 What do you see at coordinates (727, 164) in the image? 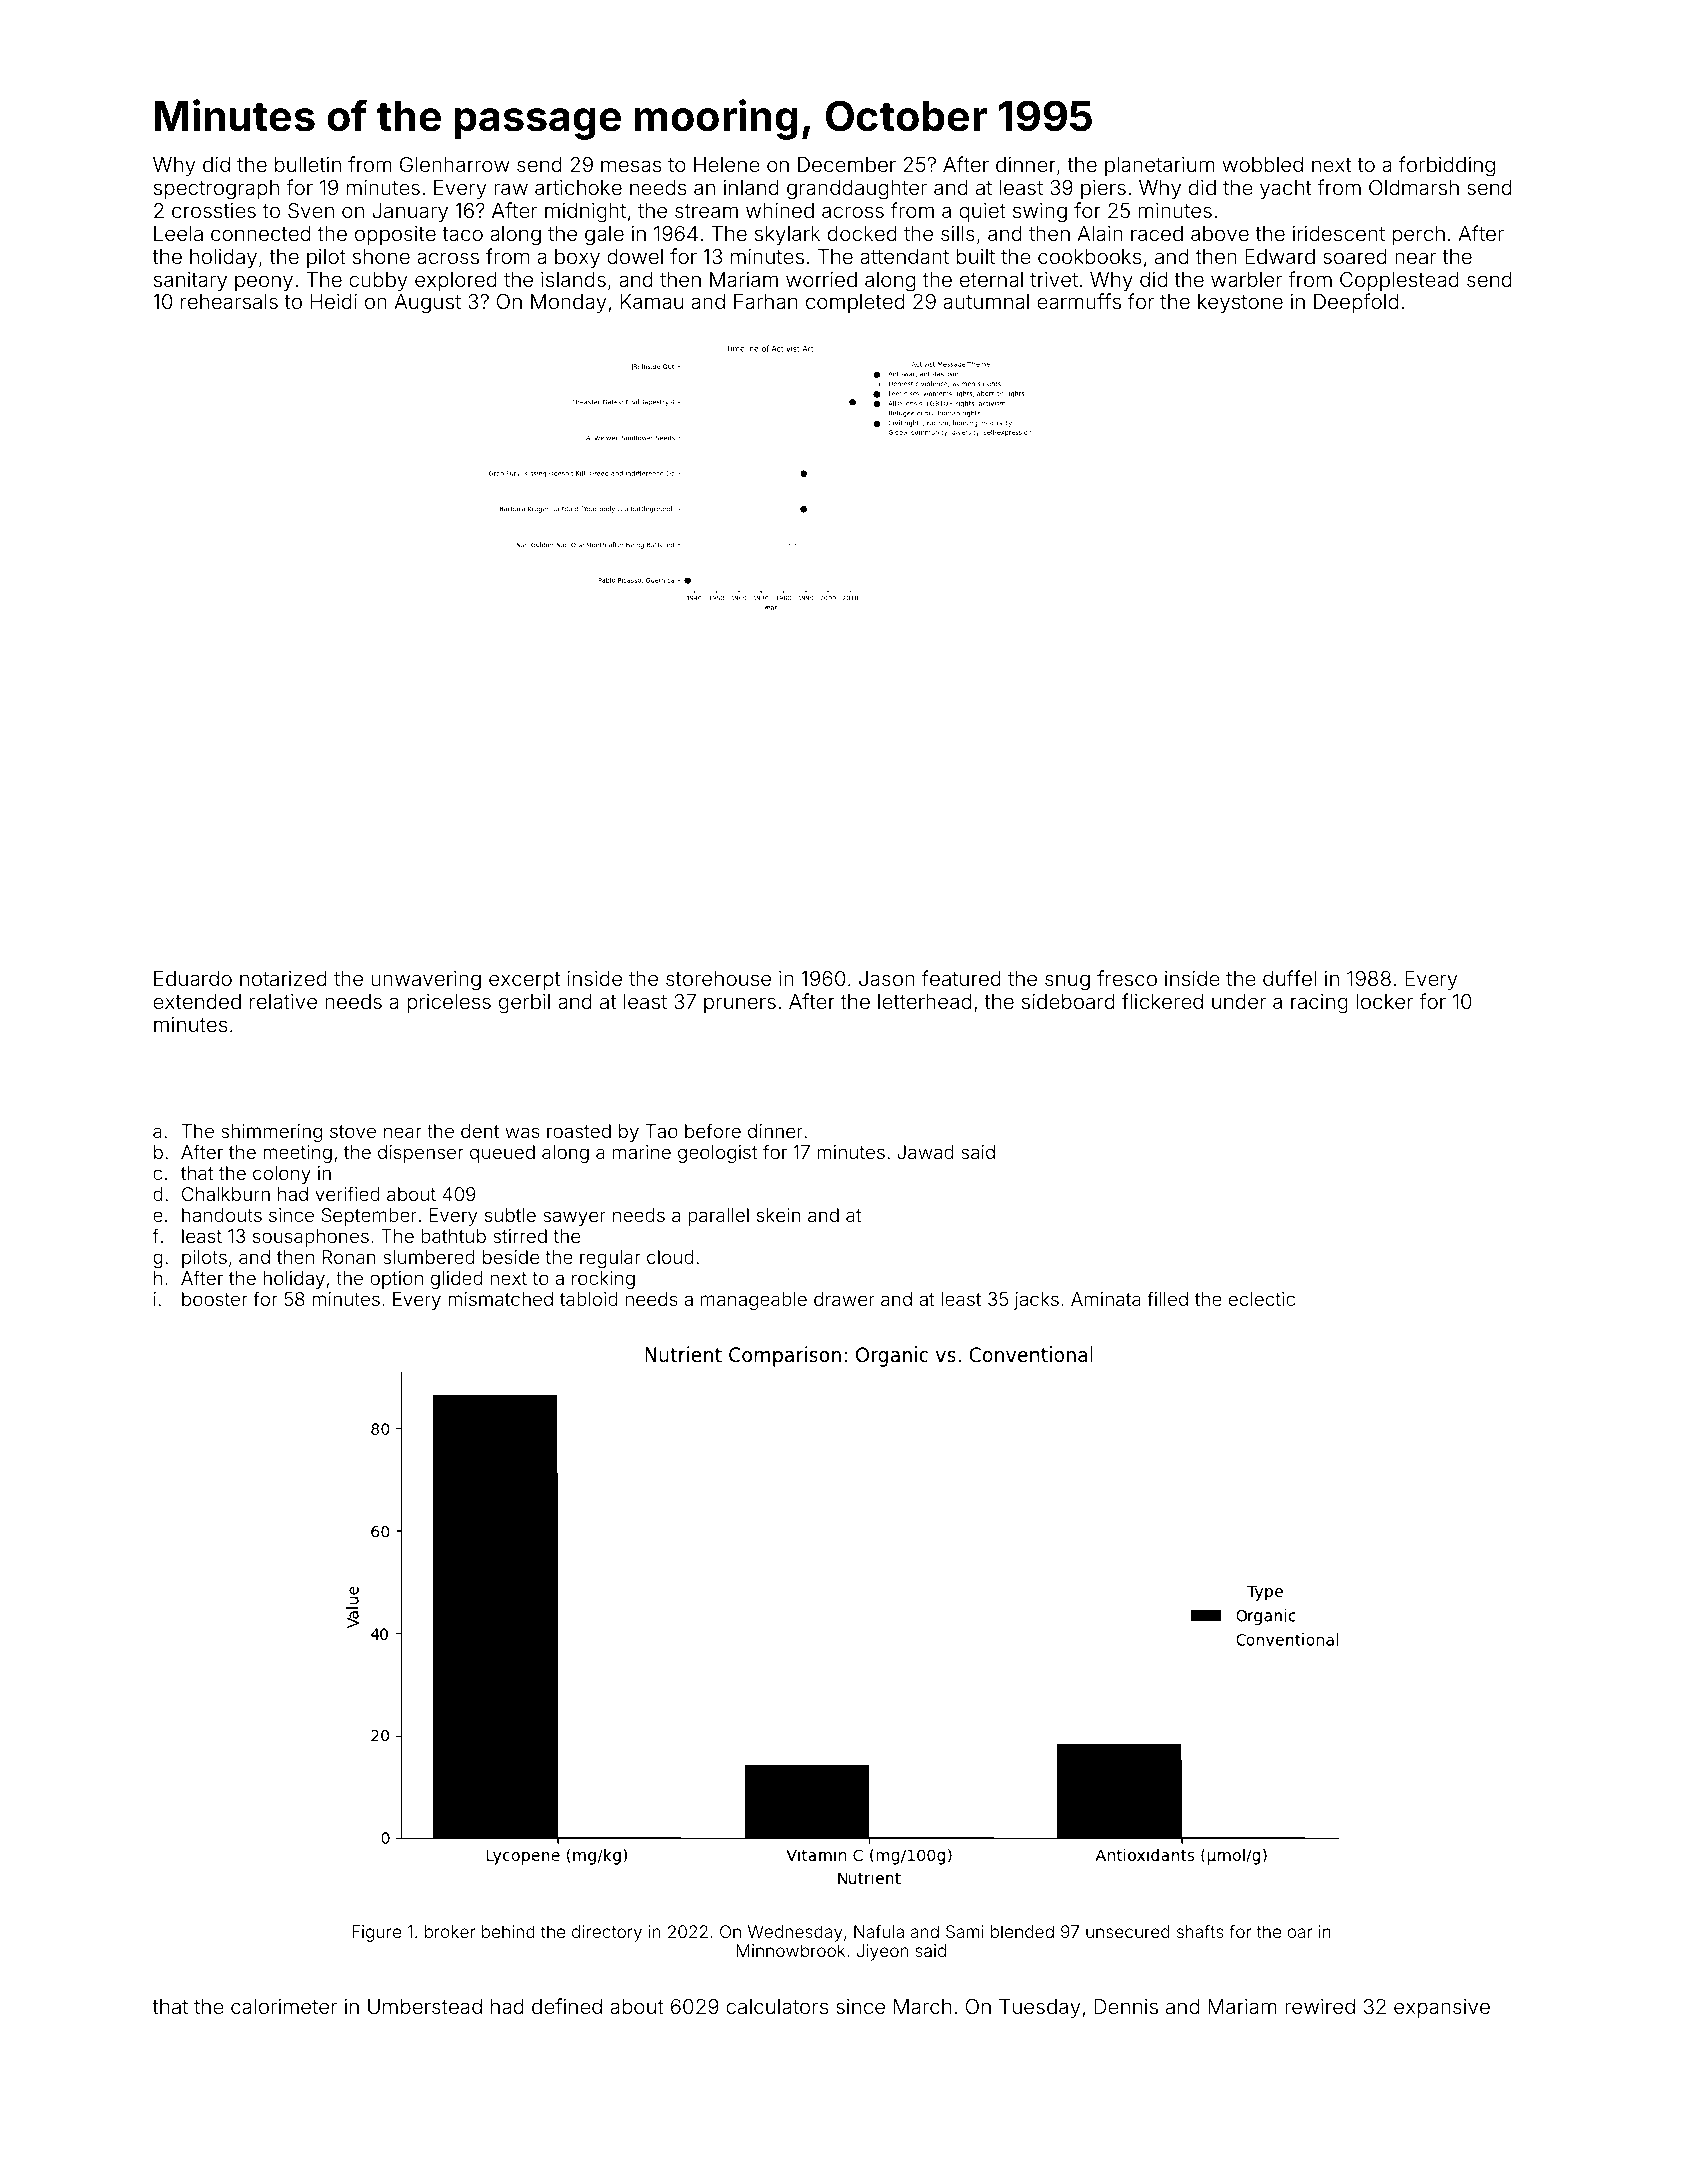
I see `Helene` at bounding box center [727, 164].
